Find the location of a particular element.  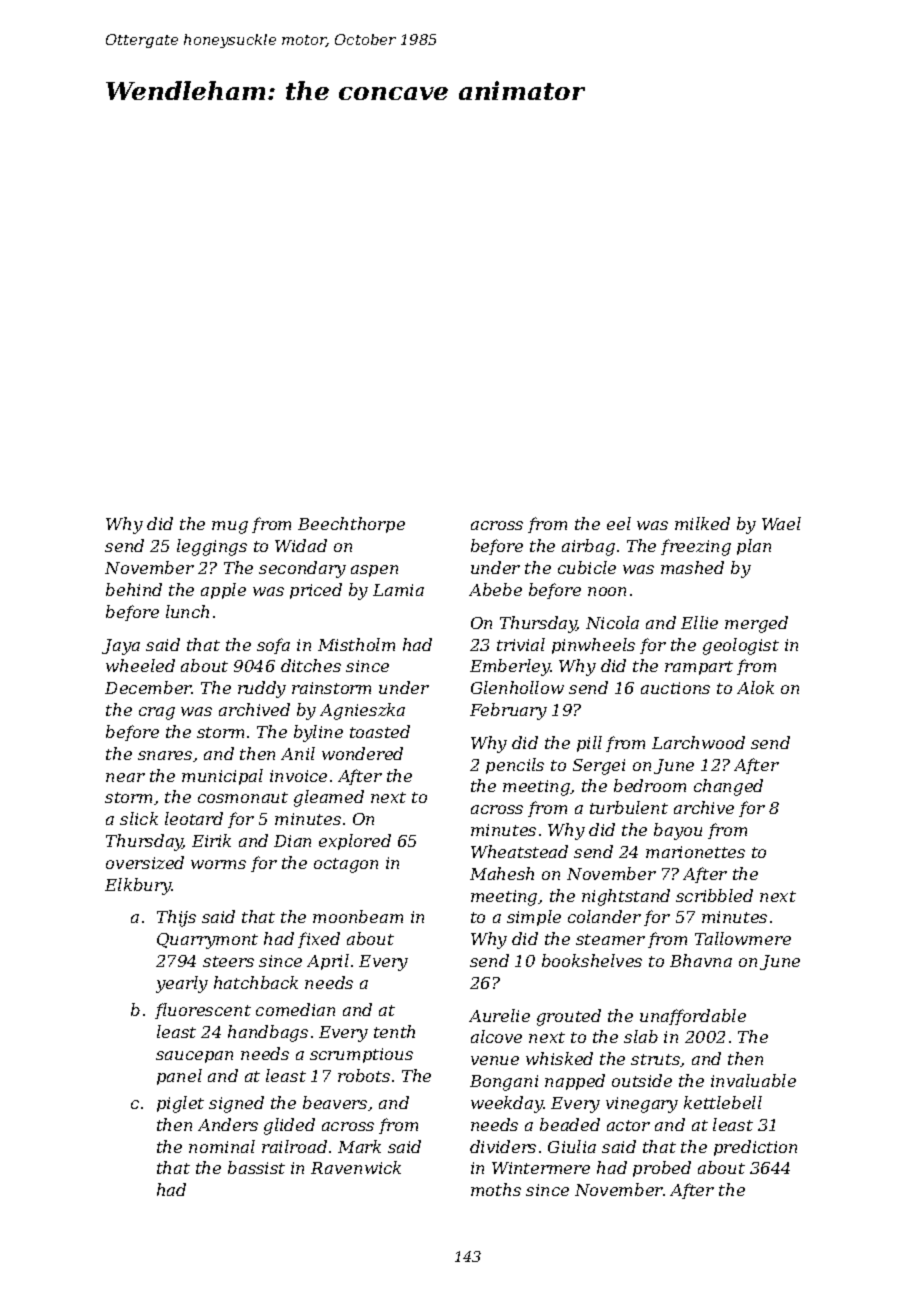

Abebe is located at coordinates (495, 589).
